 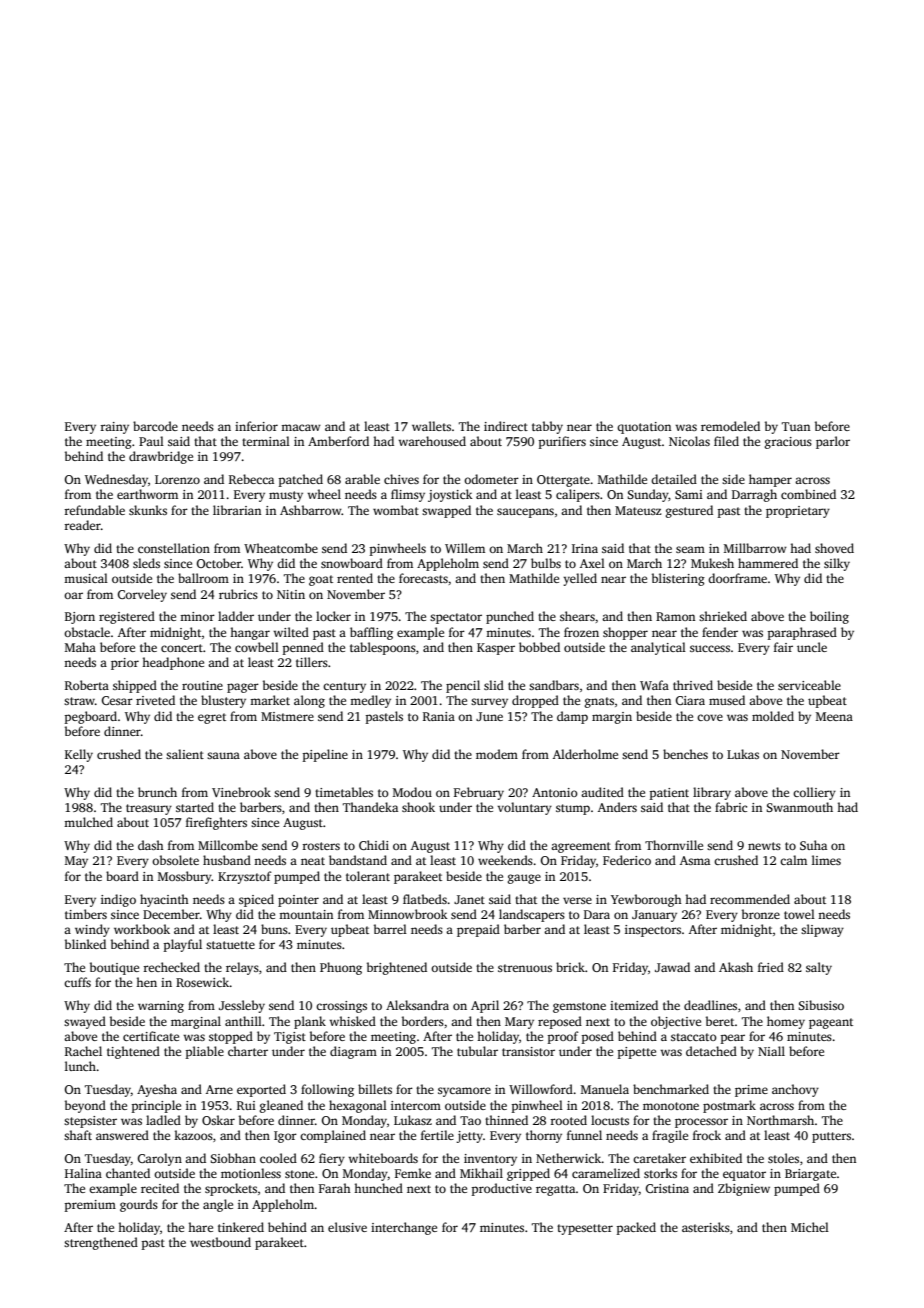 I want to click on constellation, so click(x=174, y=548).
